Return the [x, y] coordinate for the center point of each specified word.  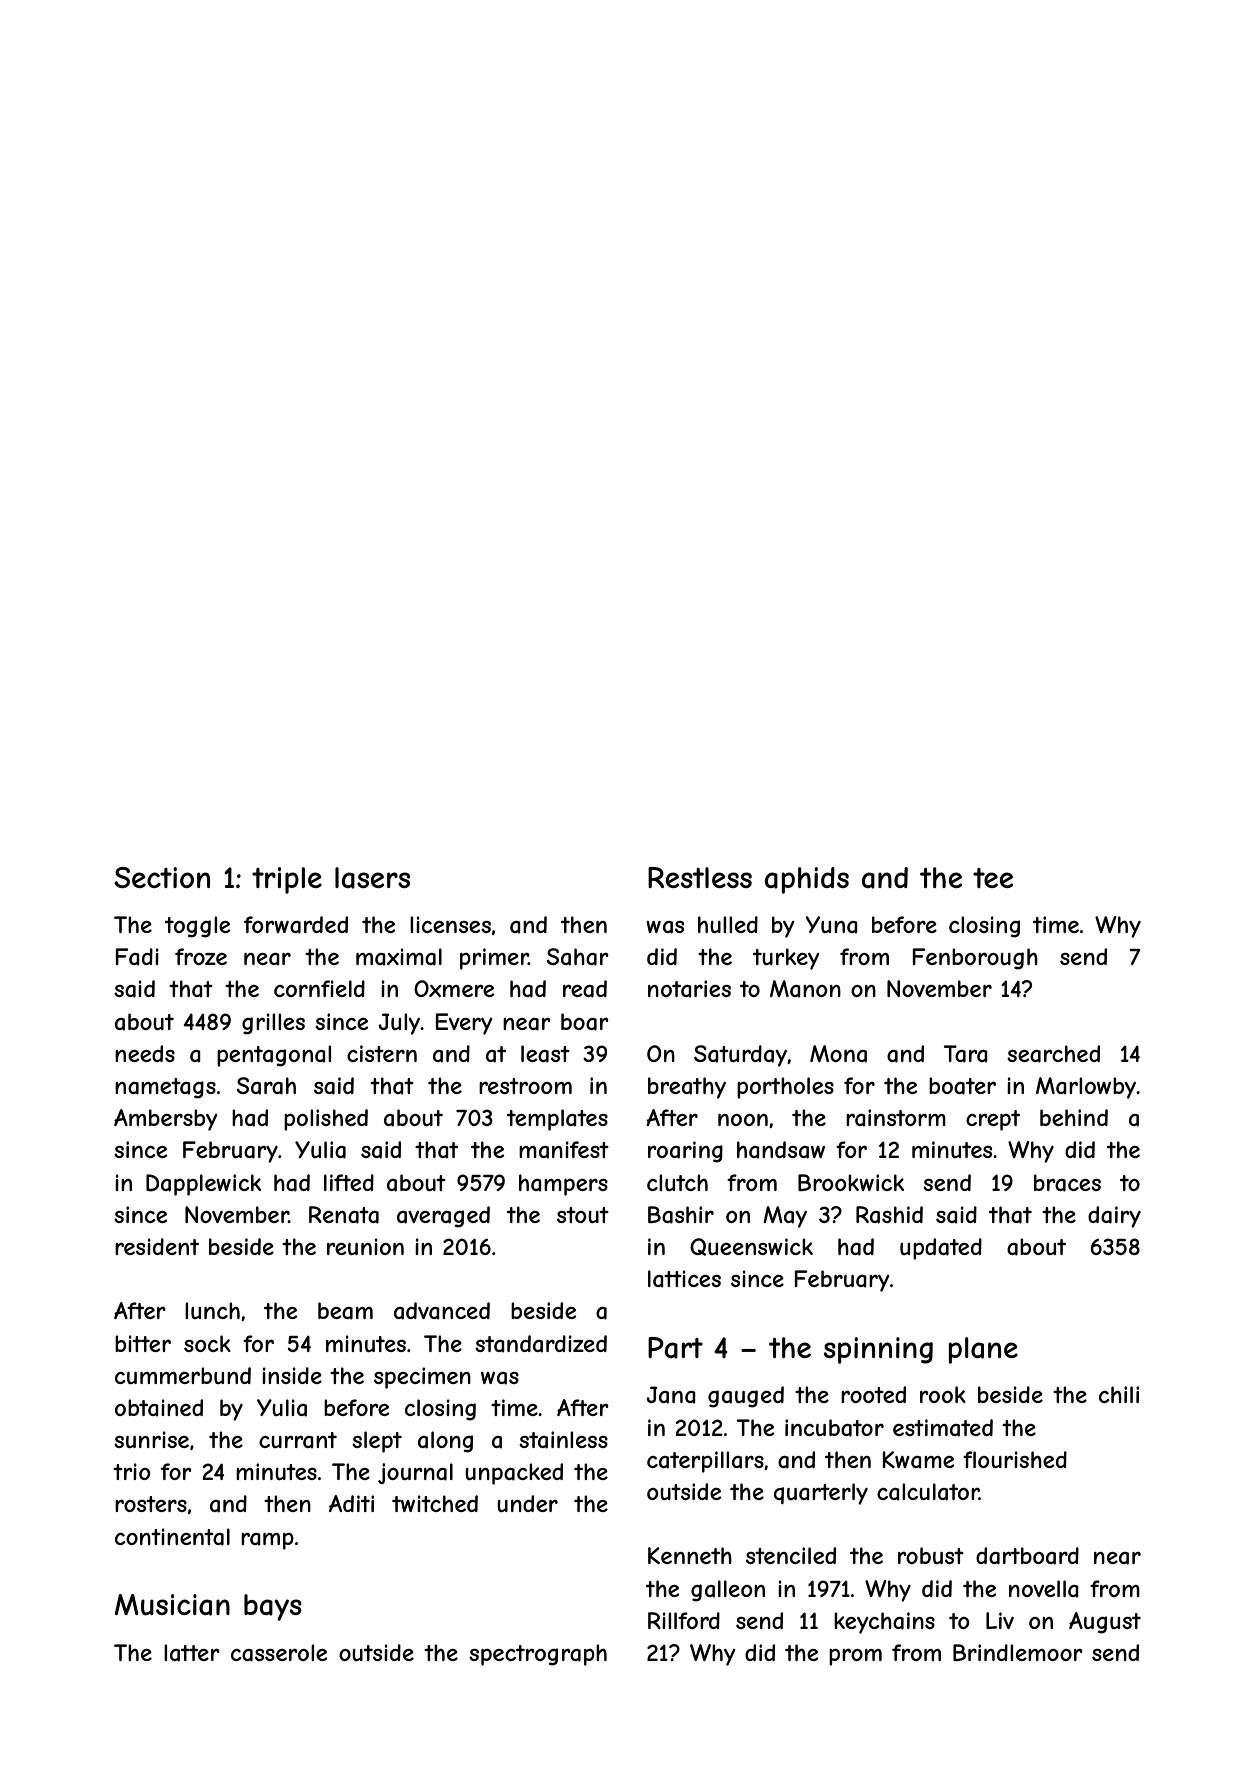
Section [162, 877]
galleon [728, 1591]
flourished [1015, 1459]
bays [273, 1607]
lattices [684, 1279]
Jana [671, 1395]
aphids [807, 880]
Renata [344, 1215]
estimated [943, 1428]
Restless [700, 877]
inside [292, 1375]
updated [941, 1249]
